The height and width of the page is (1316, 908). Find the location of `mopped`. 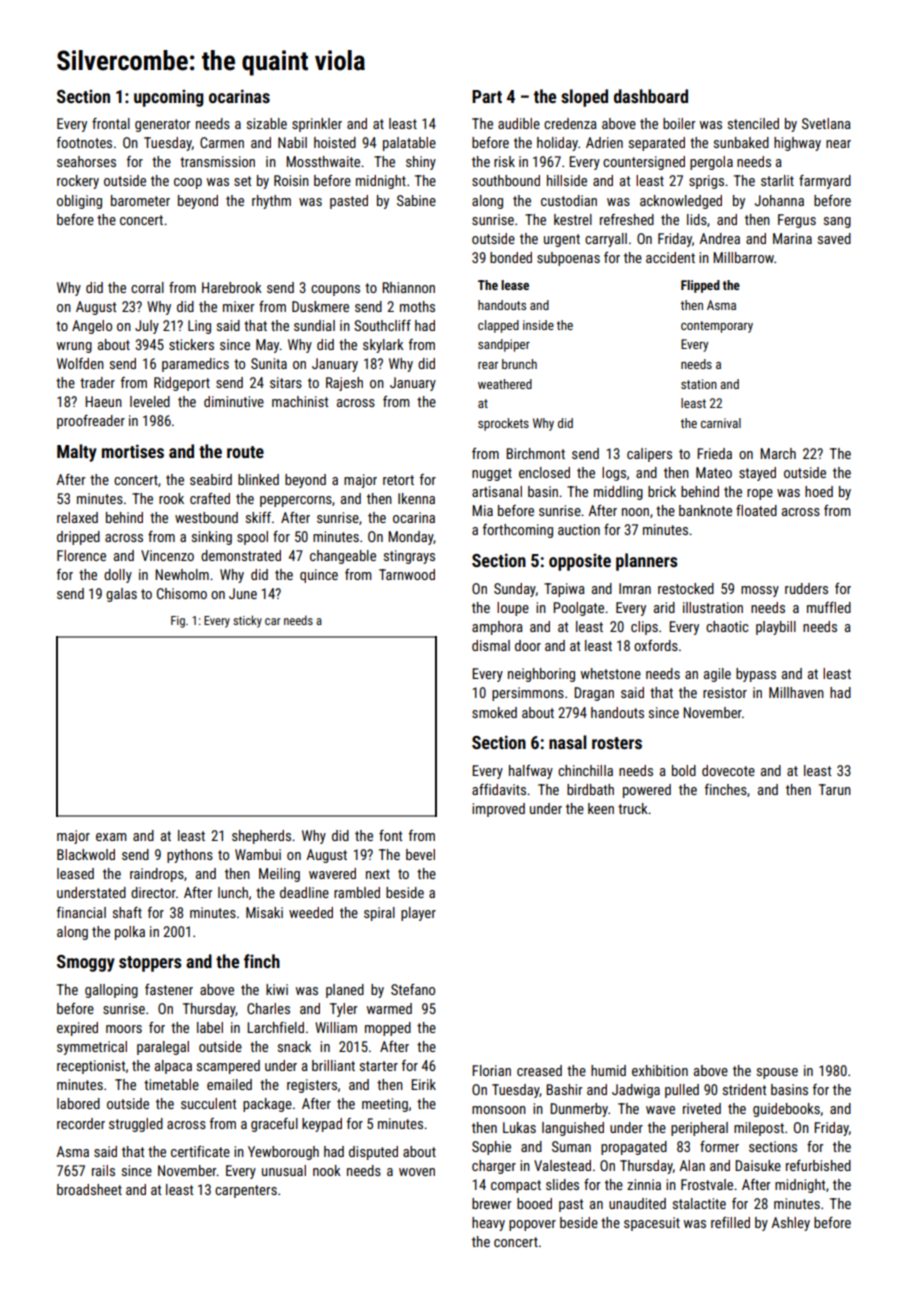

mopped is located at coordinates (388, 1029).
